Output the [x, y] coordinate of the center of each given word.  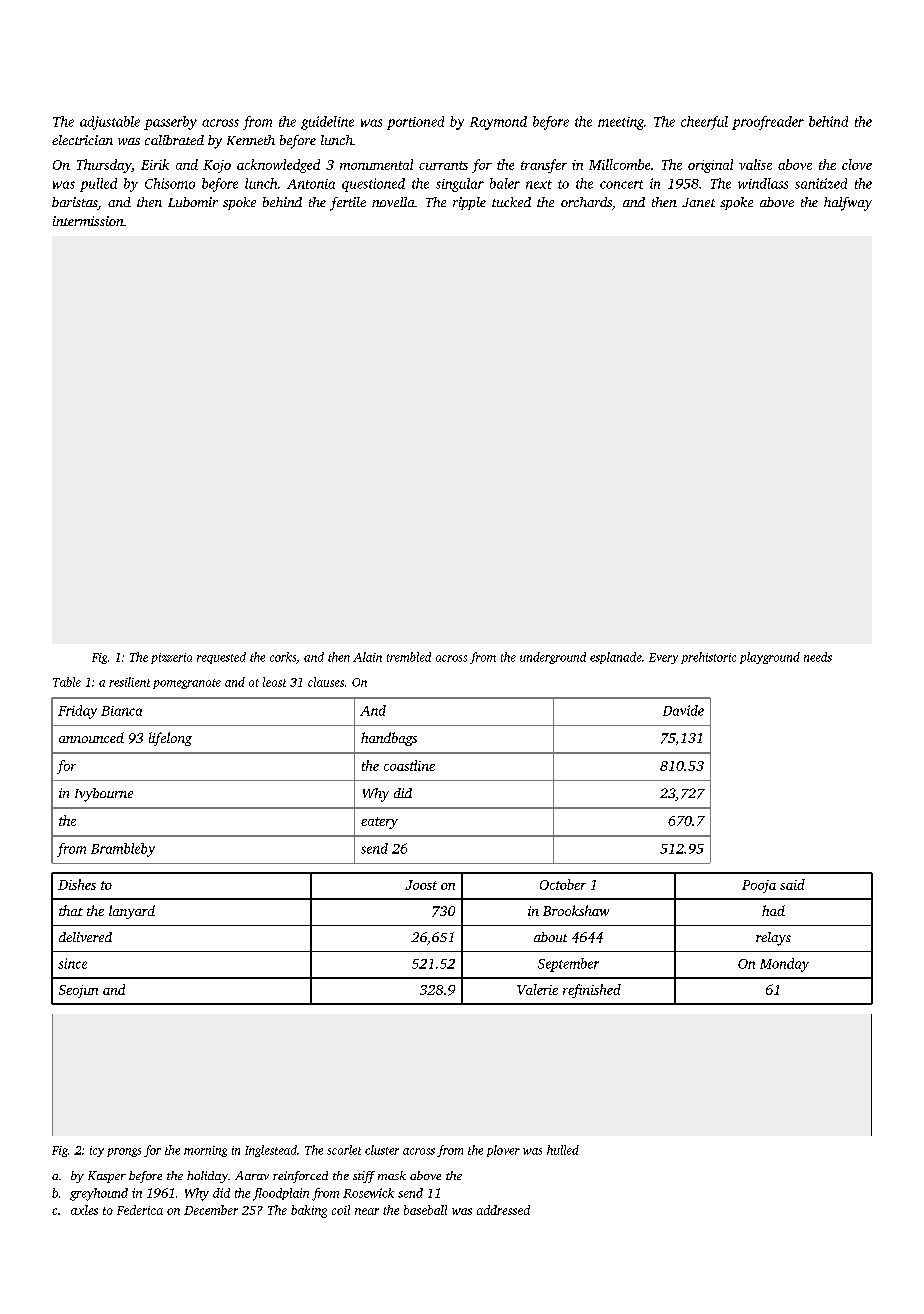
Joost [421, 885]
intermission [88, 221]
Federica [140, 1210]
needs [818, 657]
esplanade [616, 658]
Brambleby [123, 850]
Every [663, 658]
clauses [326, 682]
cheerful [704, 123]
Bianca [121, 711]
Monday [784, 965]
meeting [621, 123]
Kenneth [251, 140]
